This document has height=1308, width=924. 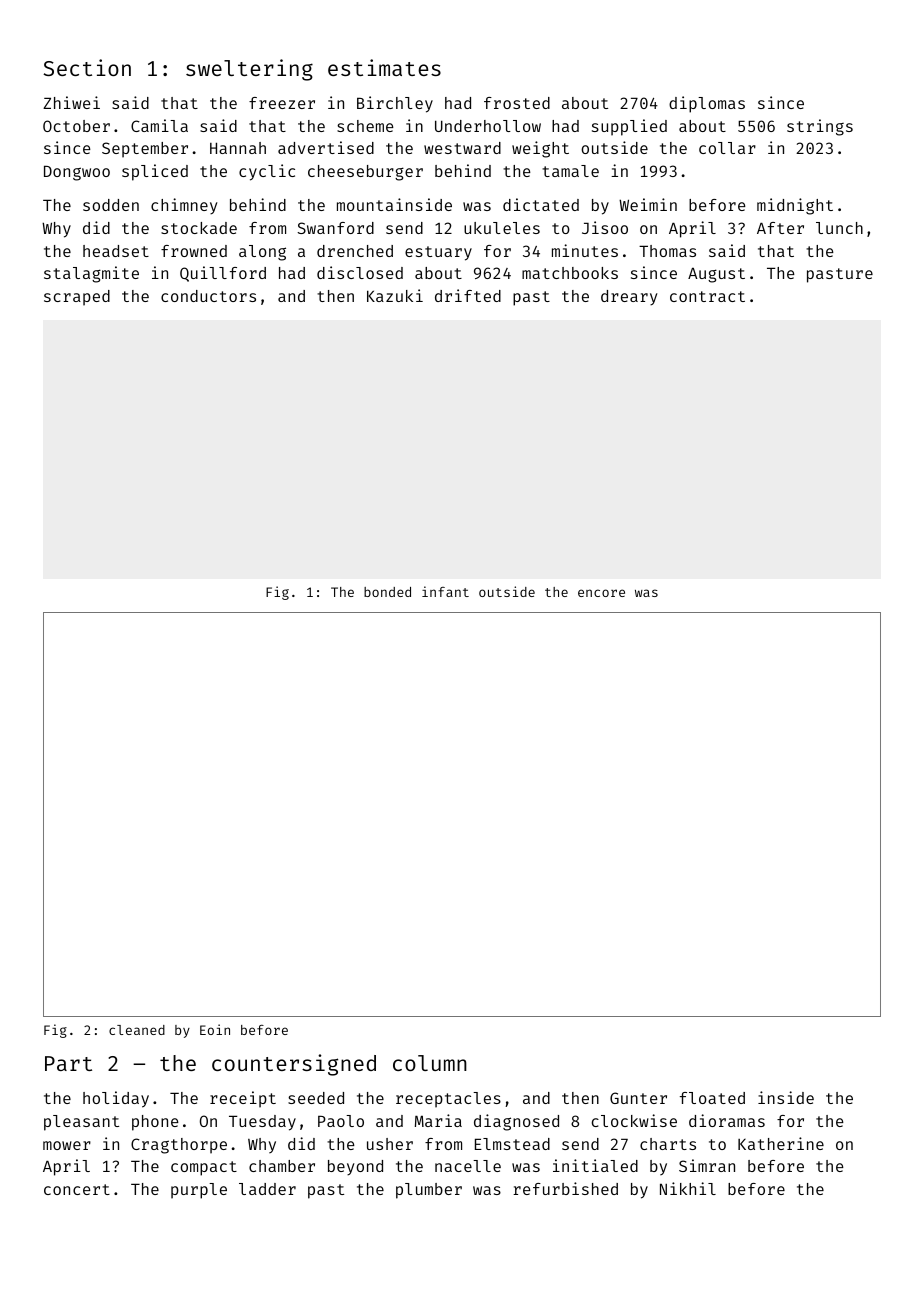 What do you see at coordinates (430, 1063) in the document?
I see `column` at bounding box center [430, 1063].
